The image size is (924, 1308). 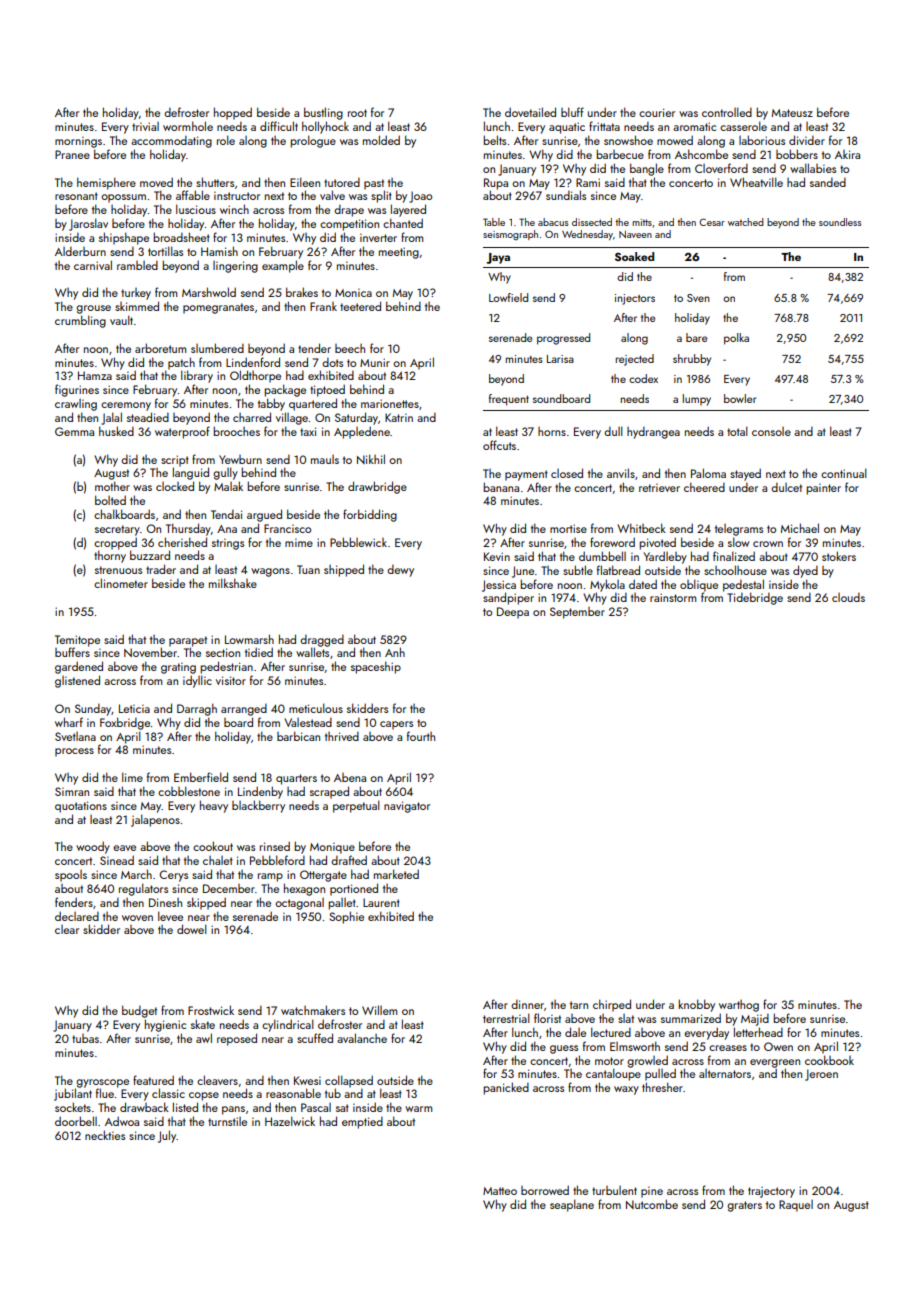 I want to click on dovetailed, so click(x=530, y=112).
